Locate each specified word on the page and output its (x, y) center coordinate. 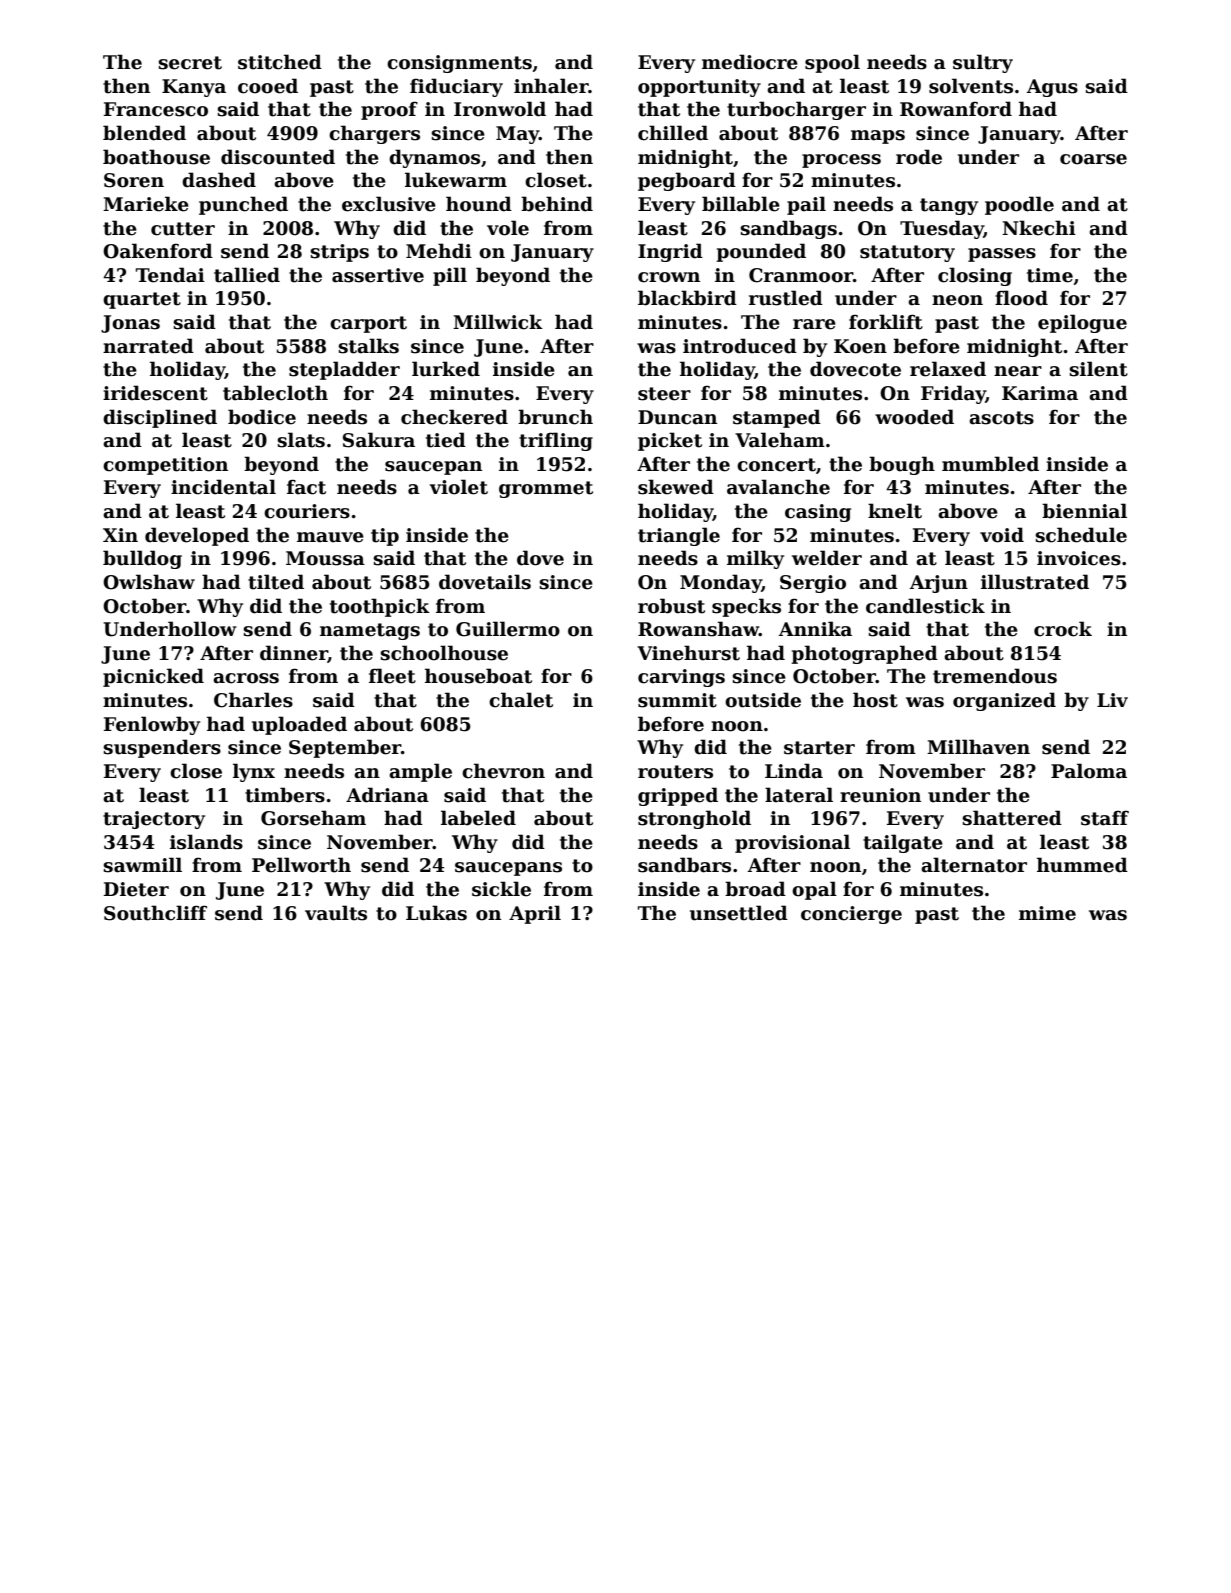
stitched (280, 62)
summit (677, 700)
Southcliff (155, 913)
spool (832, 63)
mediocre (750, 62)
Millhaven (978, 747)
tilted (276, 582)
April (535, 914)
